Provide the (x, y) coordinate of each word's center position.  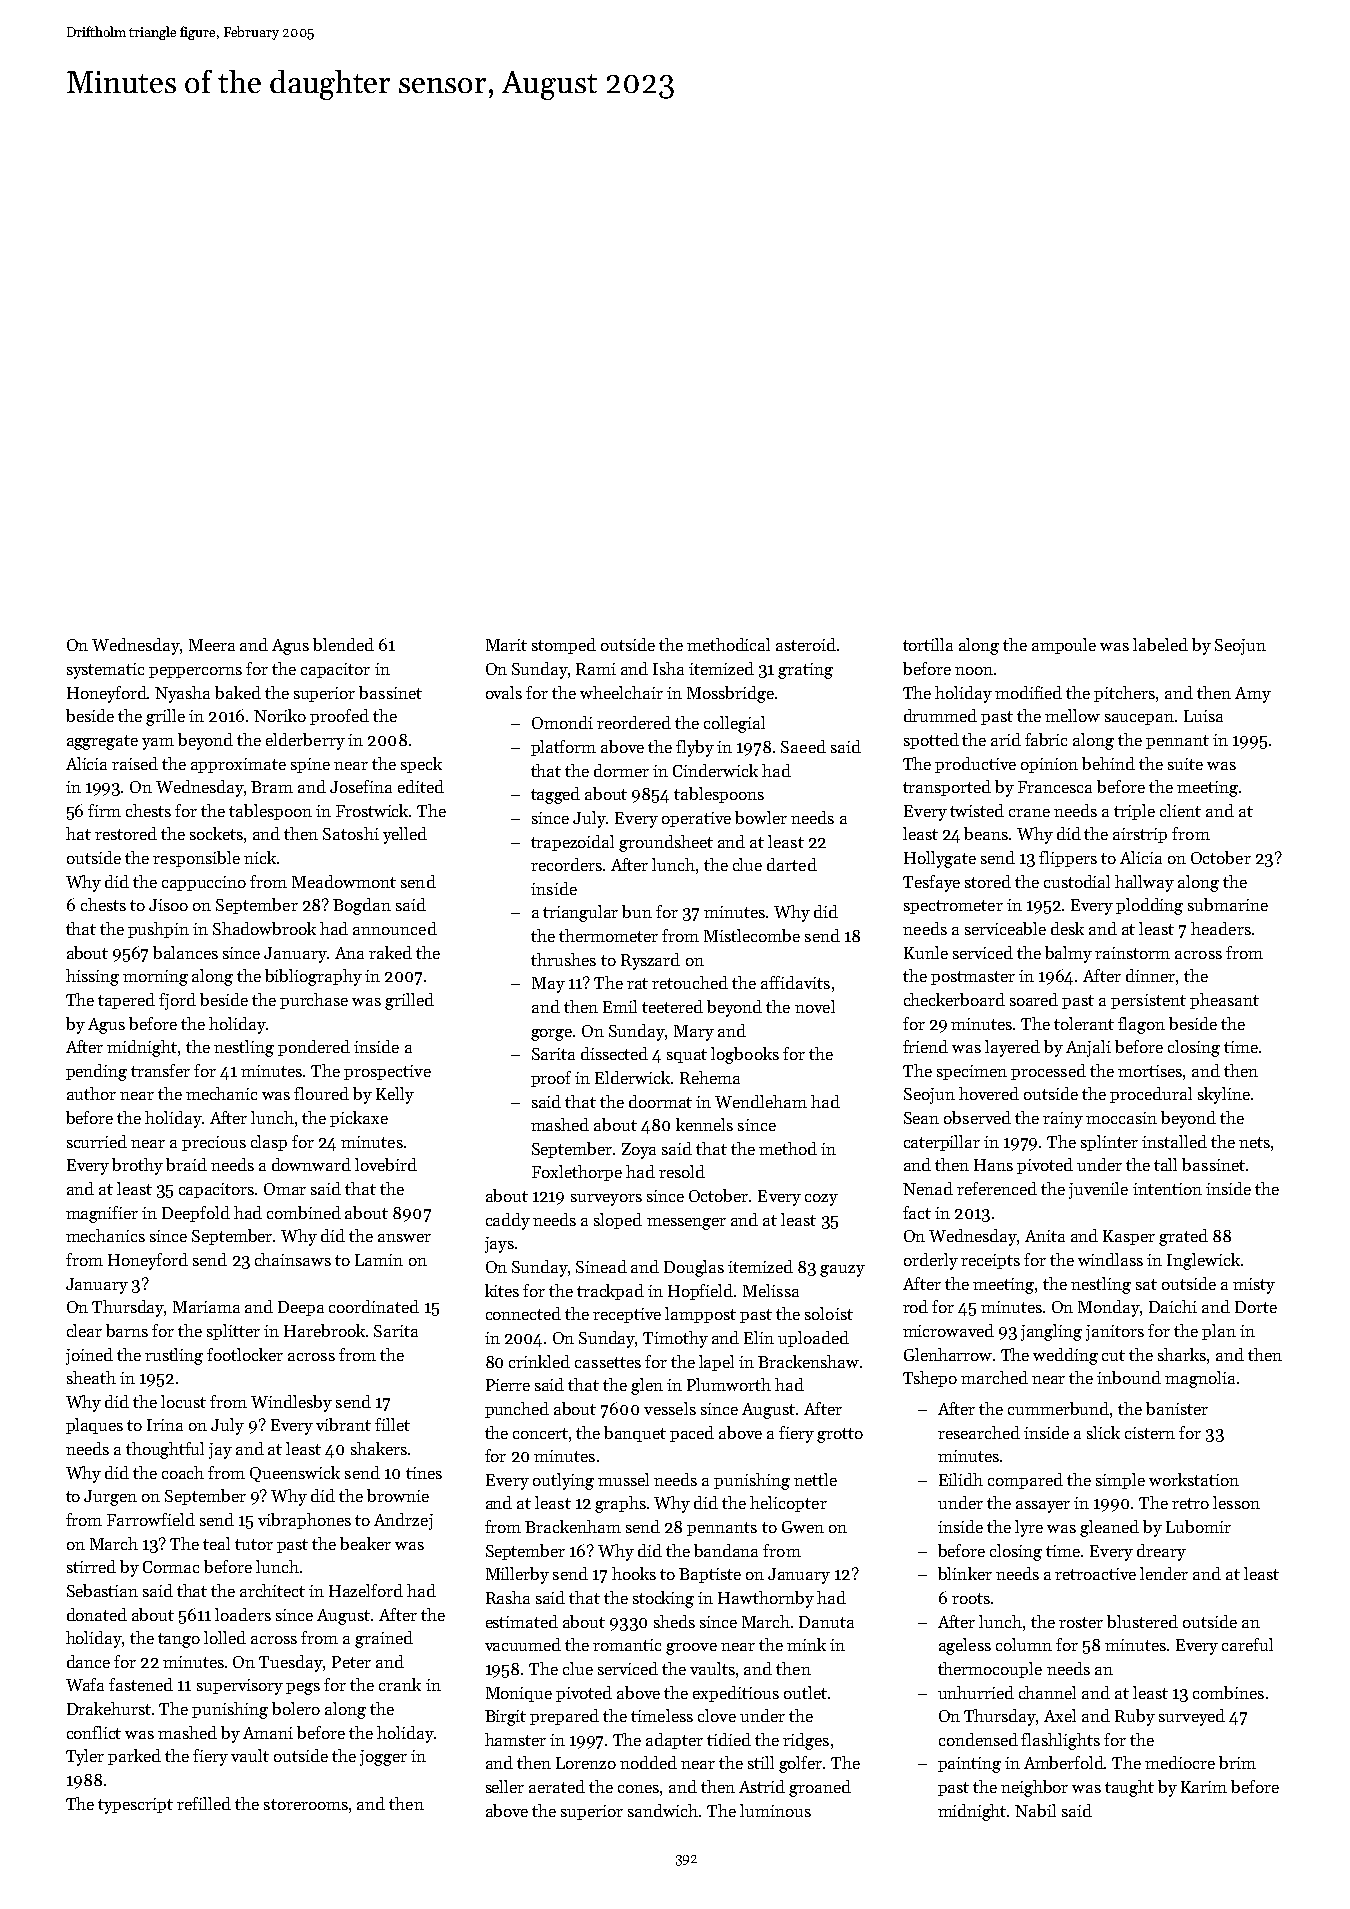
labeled (1160, 644)
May (548, 985)
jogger (383, 1758)
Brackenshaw (808, 1361)
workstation (1194, 1479)
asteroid (806, 644)
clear (84, 1330)
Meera (212, 645)
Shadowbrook (264, 928)
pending (96, 1072)
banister (1177, 1408)
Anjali (1088, 1048)
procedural (1151, 1095)
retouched (690, 982)
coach (183, 1472)
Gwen (803, 1527)
